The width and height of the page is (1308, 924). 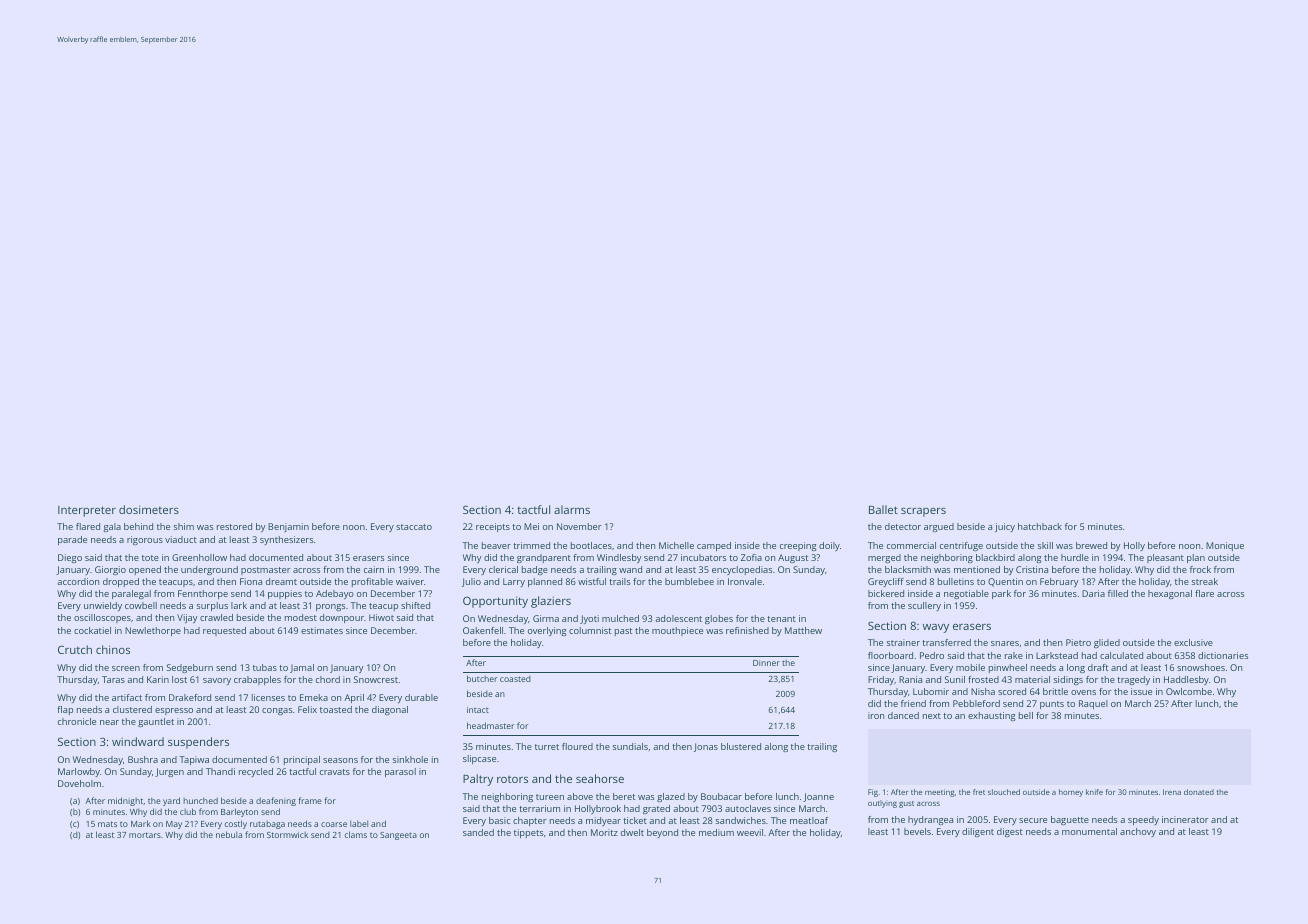 I want to click on detector, so click(x=903, y=526).
